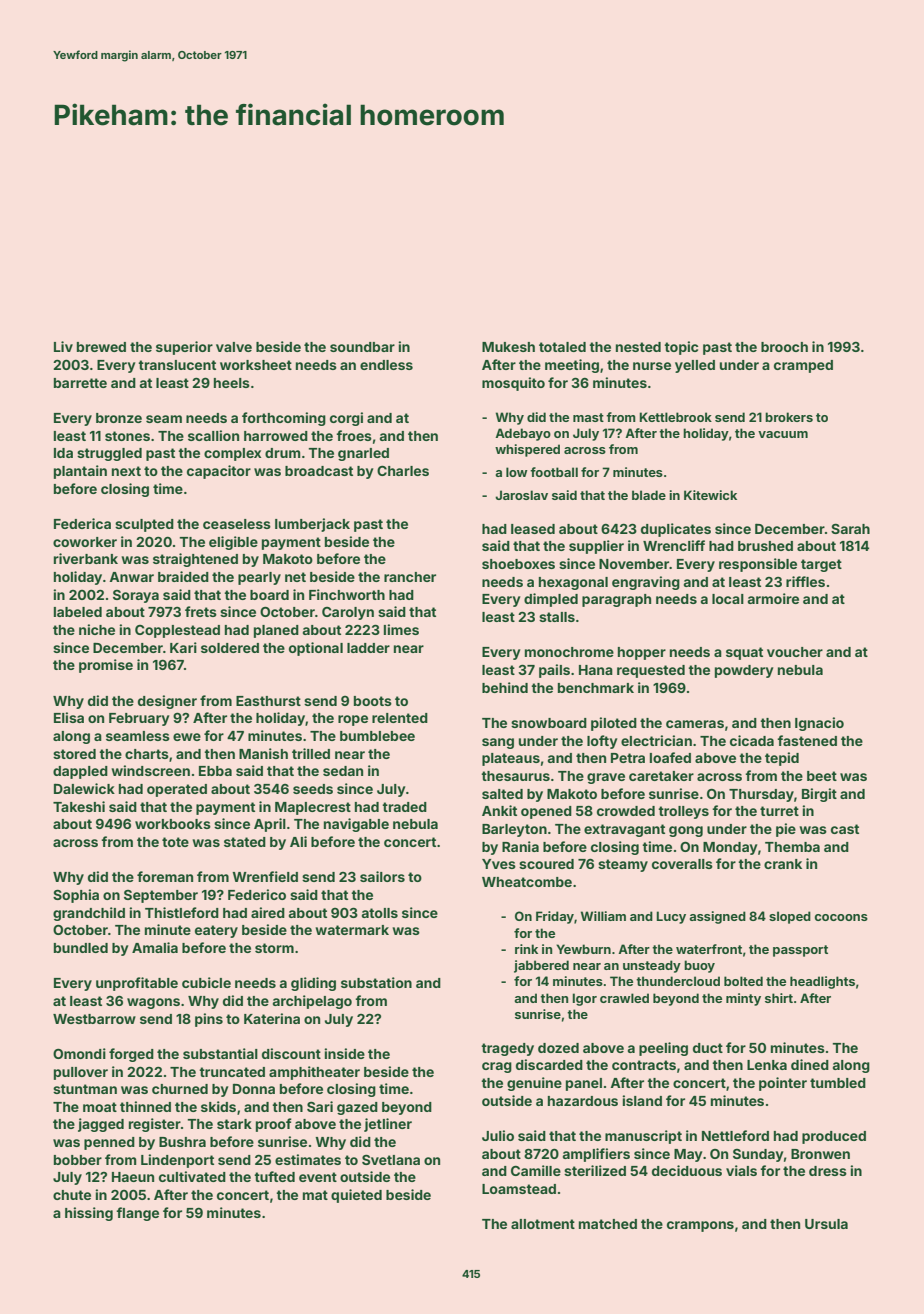 This screenshot has height=1314, width=924. Describe the element at coordinates (368, 648) in the screenshot. I see `ladder` at that location.
